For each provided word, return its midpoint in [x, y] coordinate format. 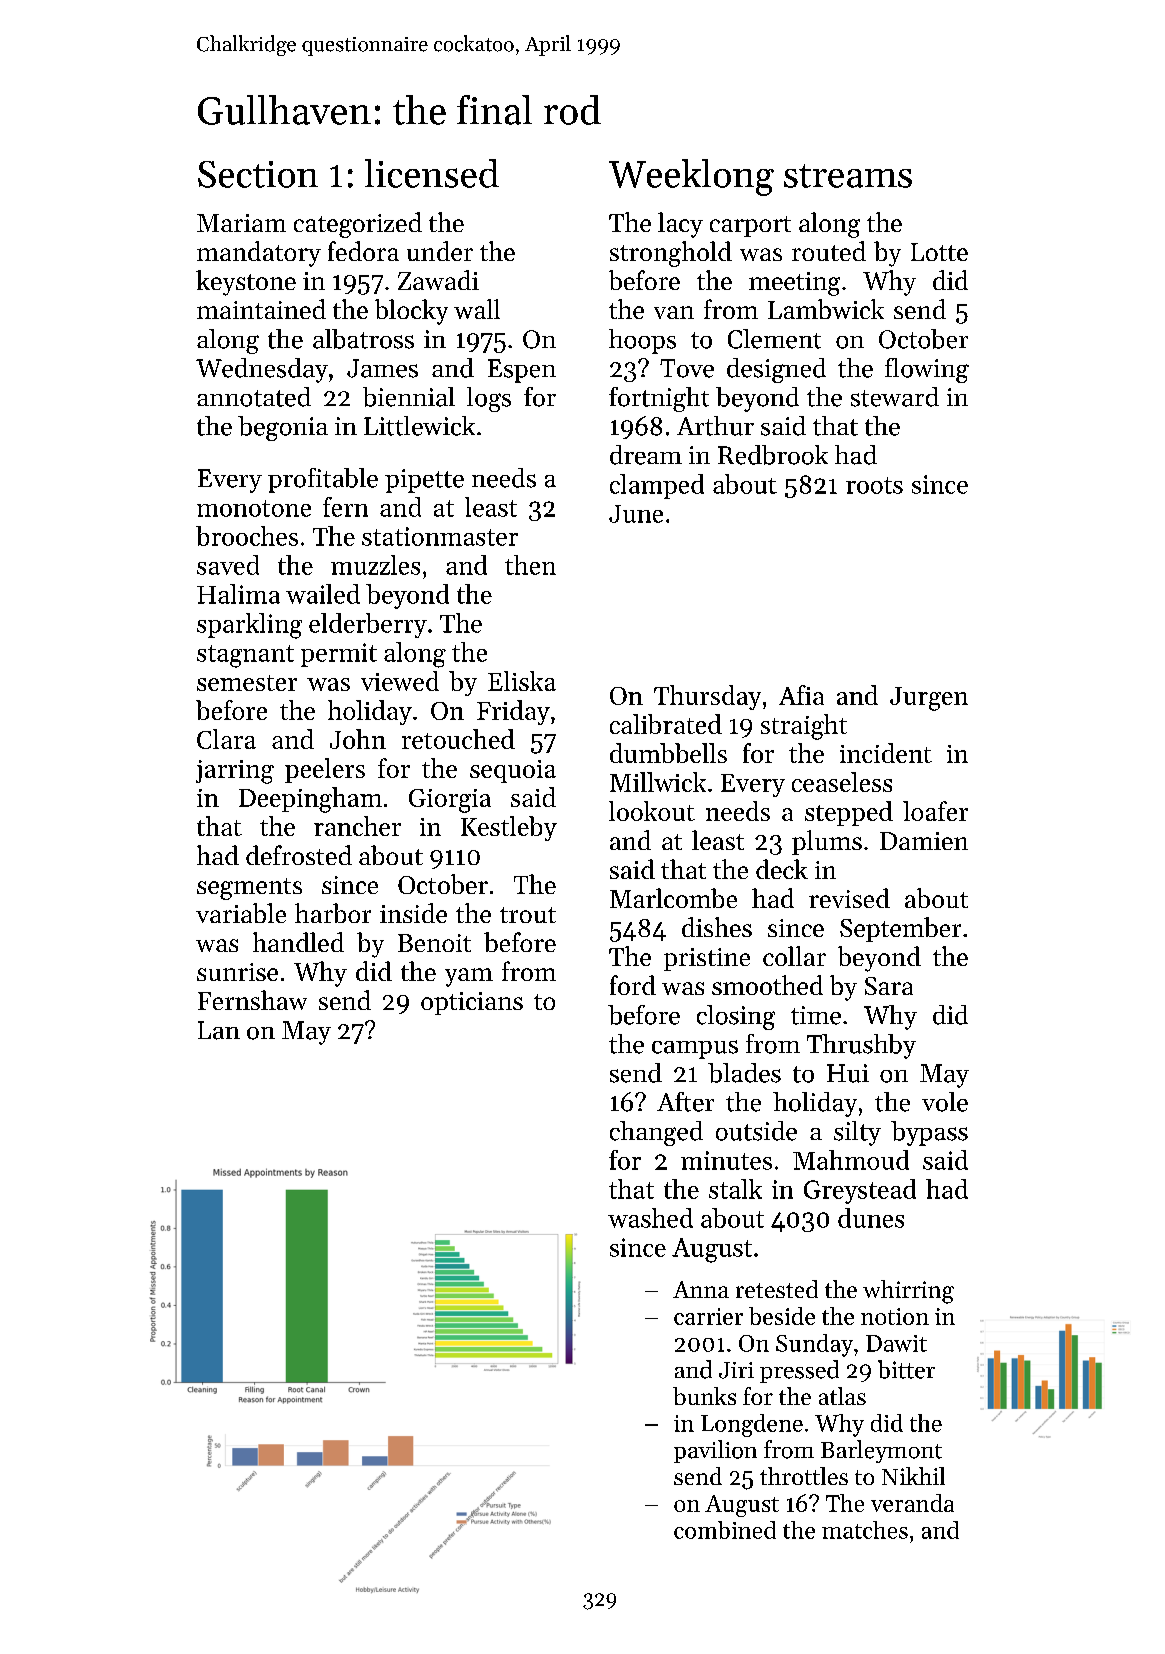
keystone [246, 283]
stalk [735, 1189]
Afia [801, 695]
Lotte [939, 252]
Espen [522, 371]
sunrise [237, 972]
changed [656, 1133]
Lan [219, 1030]
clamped [657, 486]
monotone [254, 508]
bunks [704, 1396]
